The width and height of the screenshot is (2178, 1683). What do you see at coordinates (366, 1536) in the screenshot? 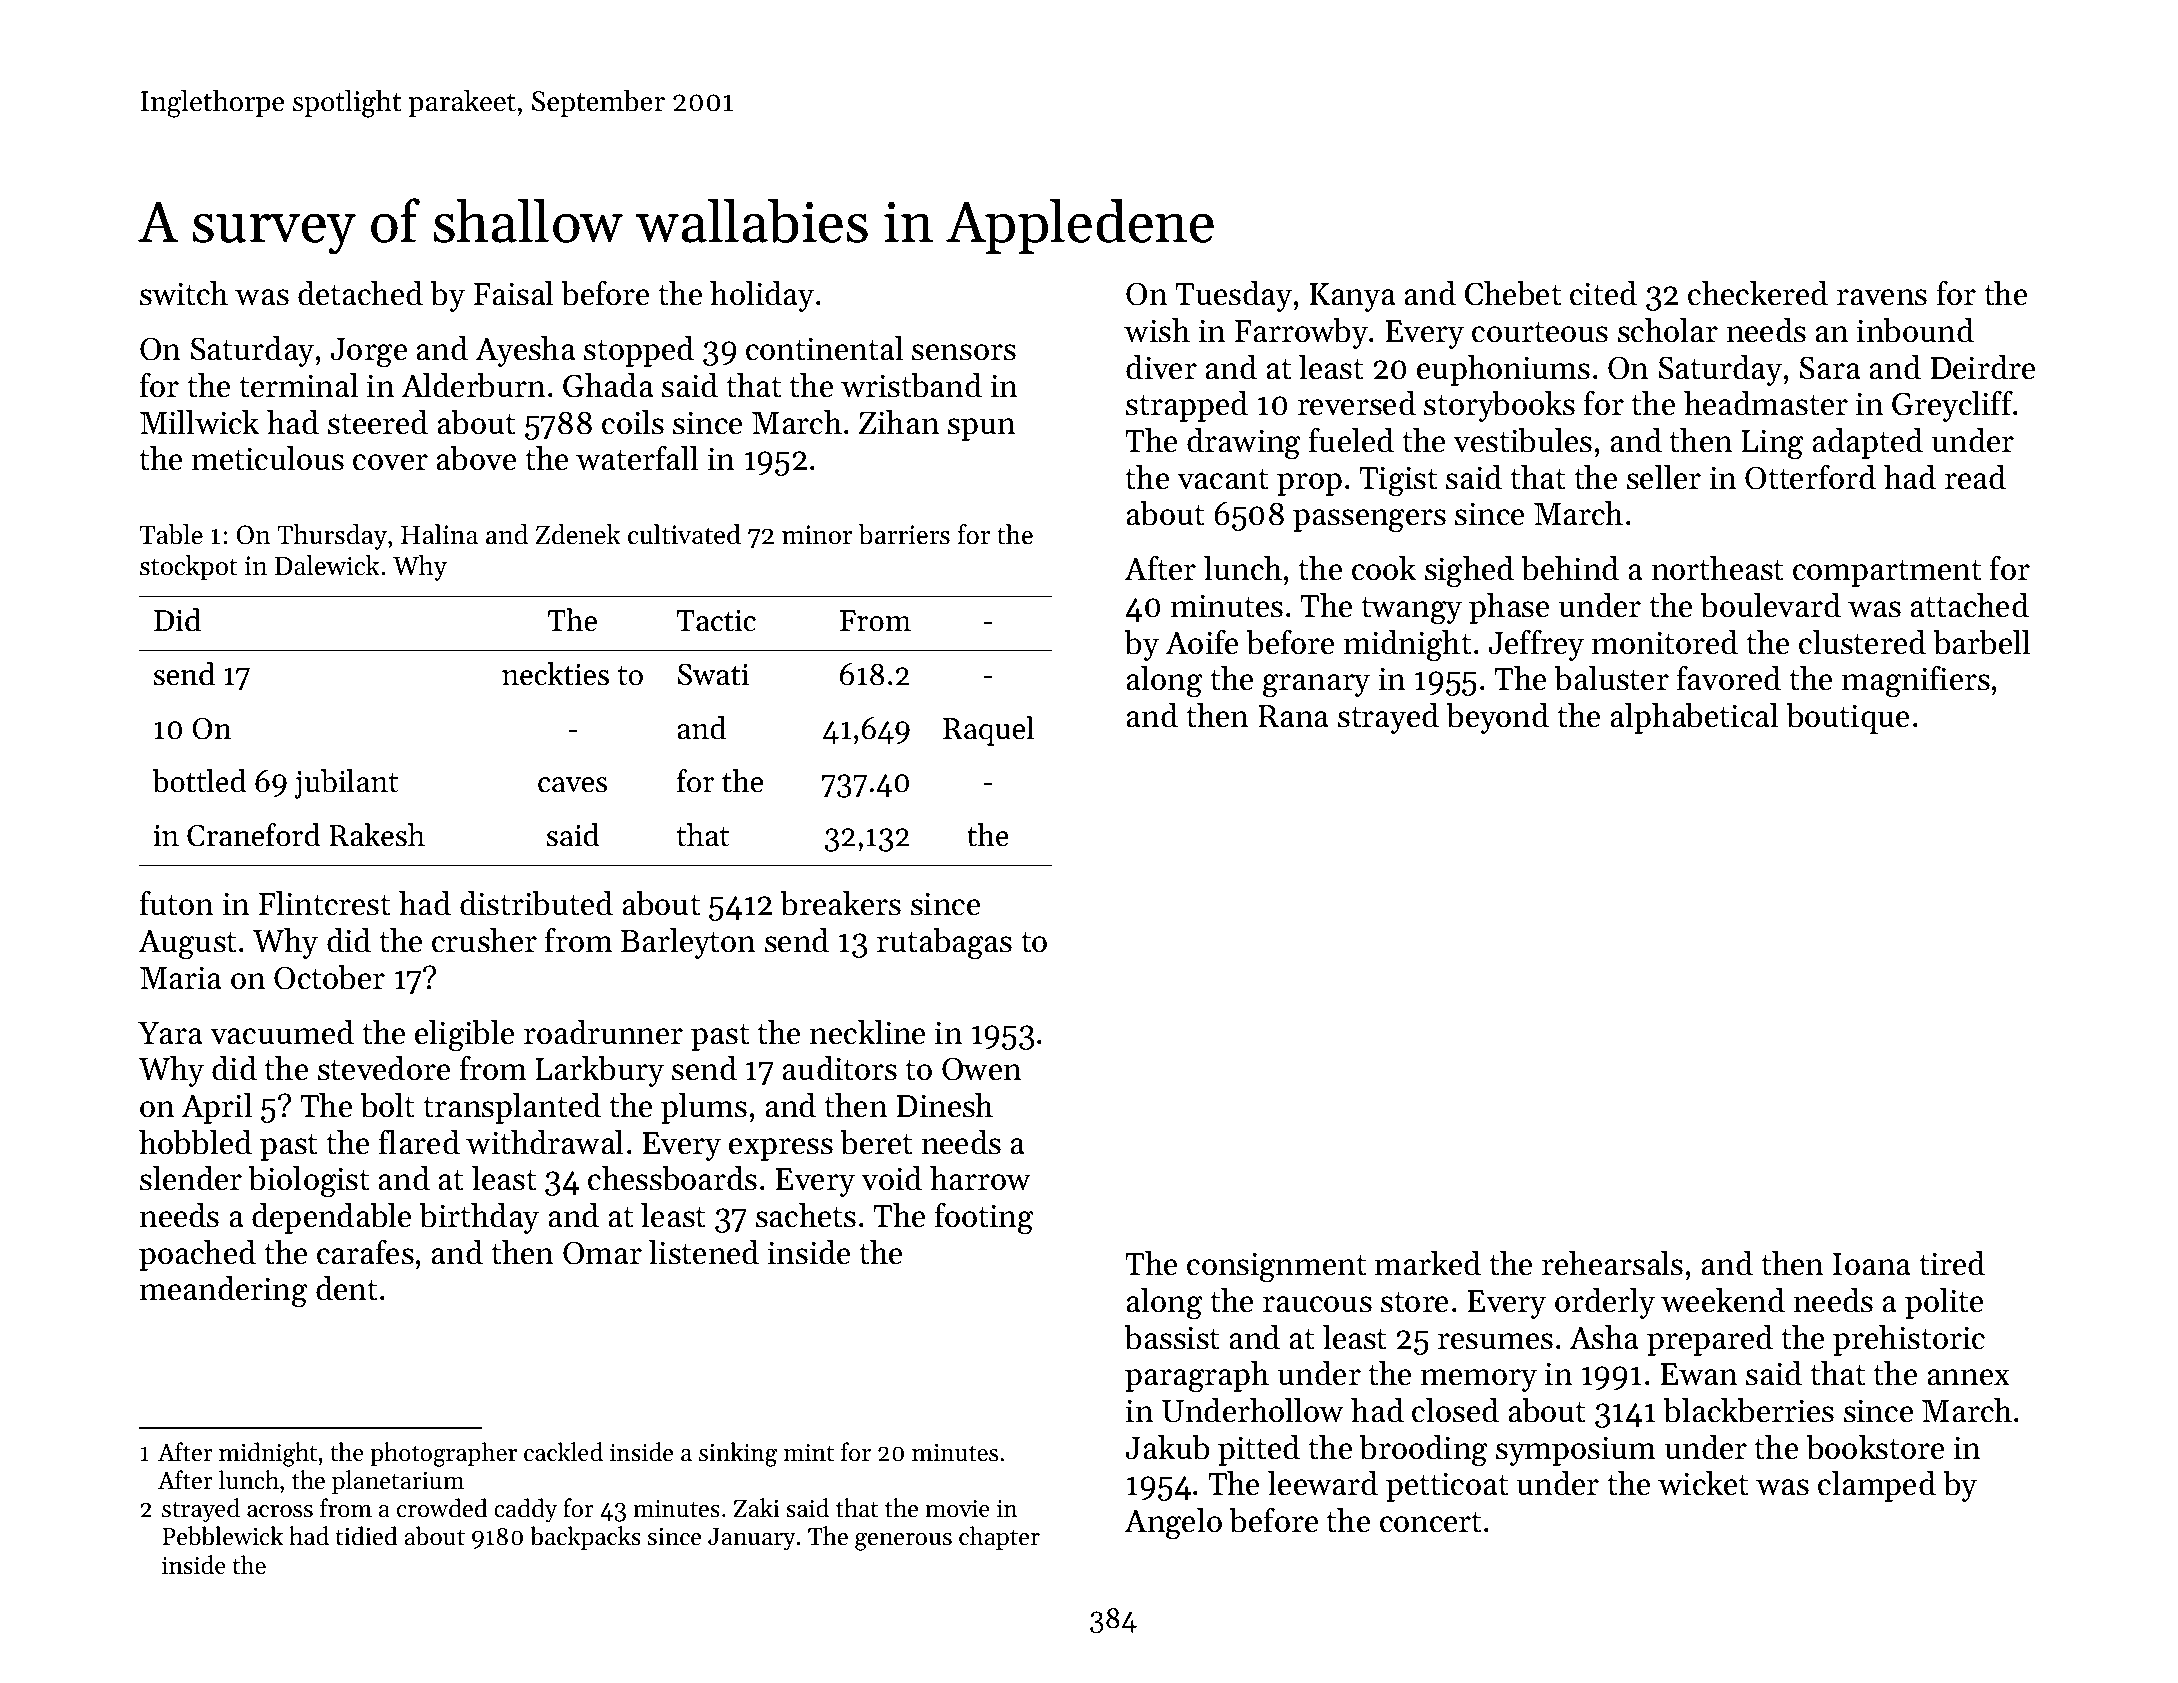
I see `tidied` at bounding box center [366, 1536].
